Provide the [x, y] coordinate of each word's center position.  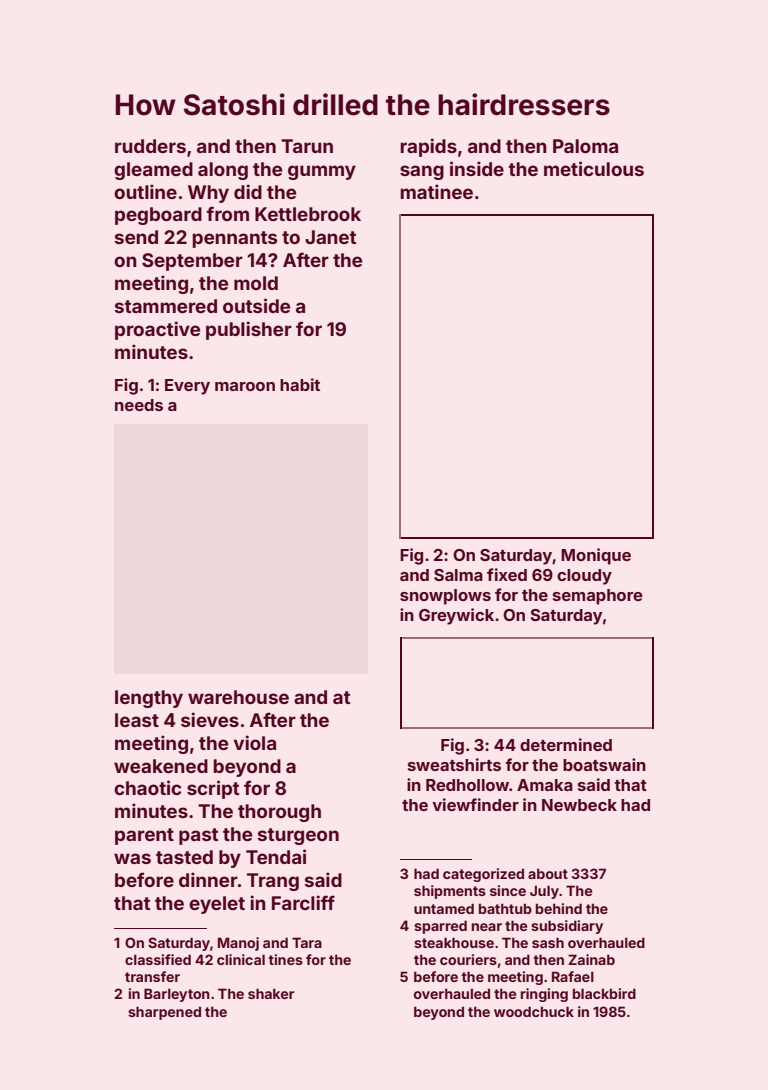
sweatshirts [454, 764]
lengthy [149, 699]
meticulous [594, 168]
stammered [166, 306]
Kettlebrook [308, 214]
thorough [279, 813]
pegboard [158, 216]
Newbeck [579, 805]
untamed [444, 908]
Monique [596, 556]
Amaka [545, 785]
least [137, 720]
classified [158, 959]
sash [548, 942]
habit [300, 384]
